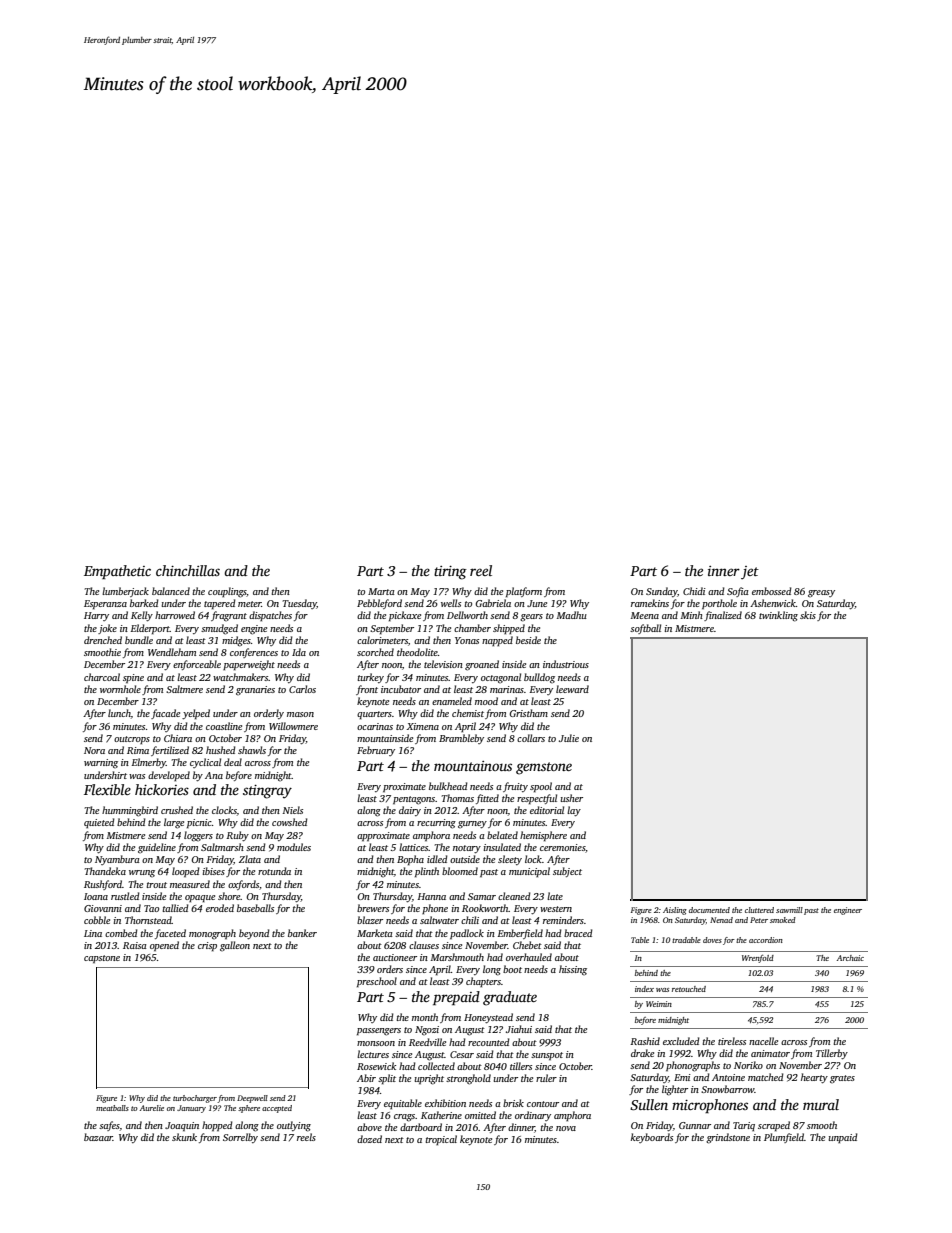 The image size is (952, 1233). Describe the element at coordinates (450, 573) in the document. I see `tiring` at that location.
